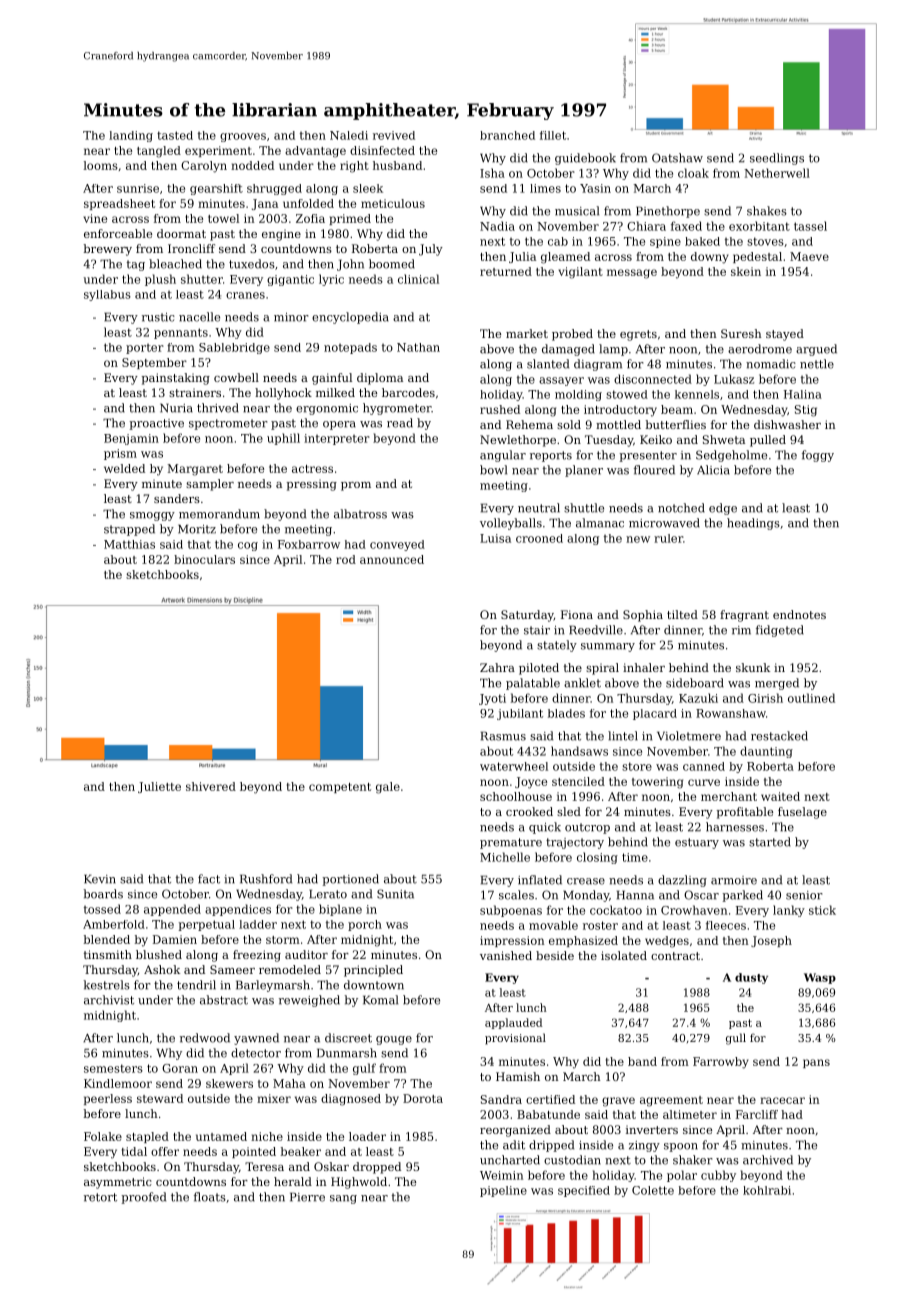 Image resolution: width=924 pixels, height=1308 pixels. I want to click on floats, so click(210, 1197).
